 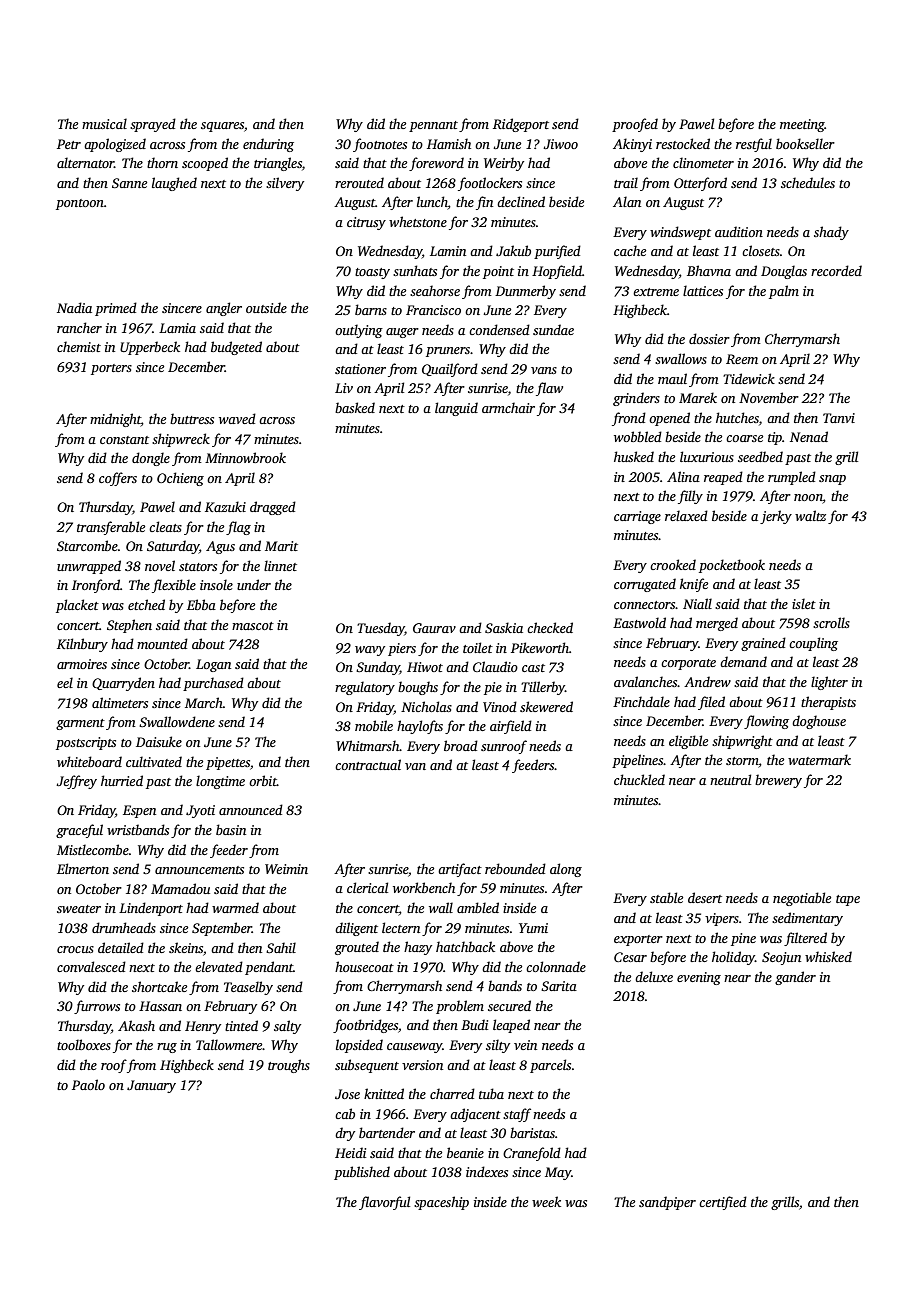 I want to click on grained, so click(x=763, y=644).
